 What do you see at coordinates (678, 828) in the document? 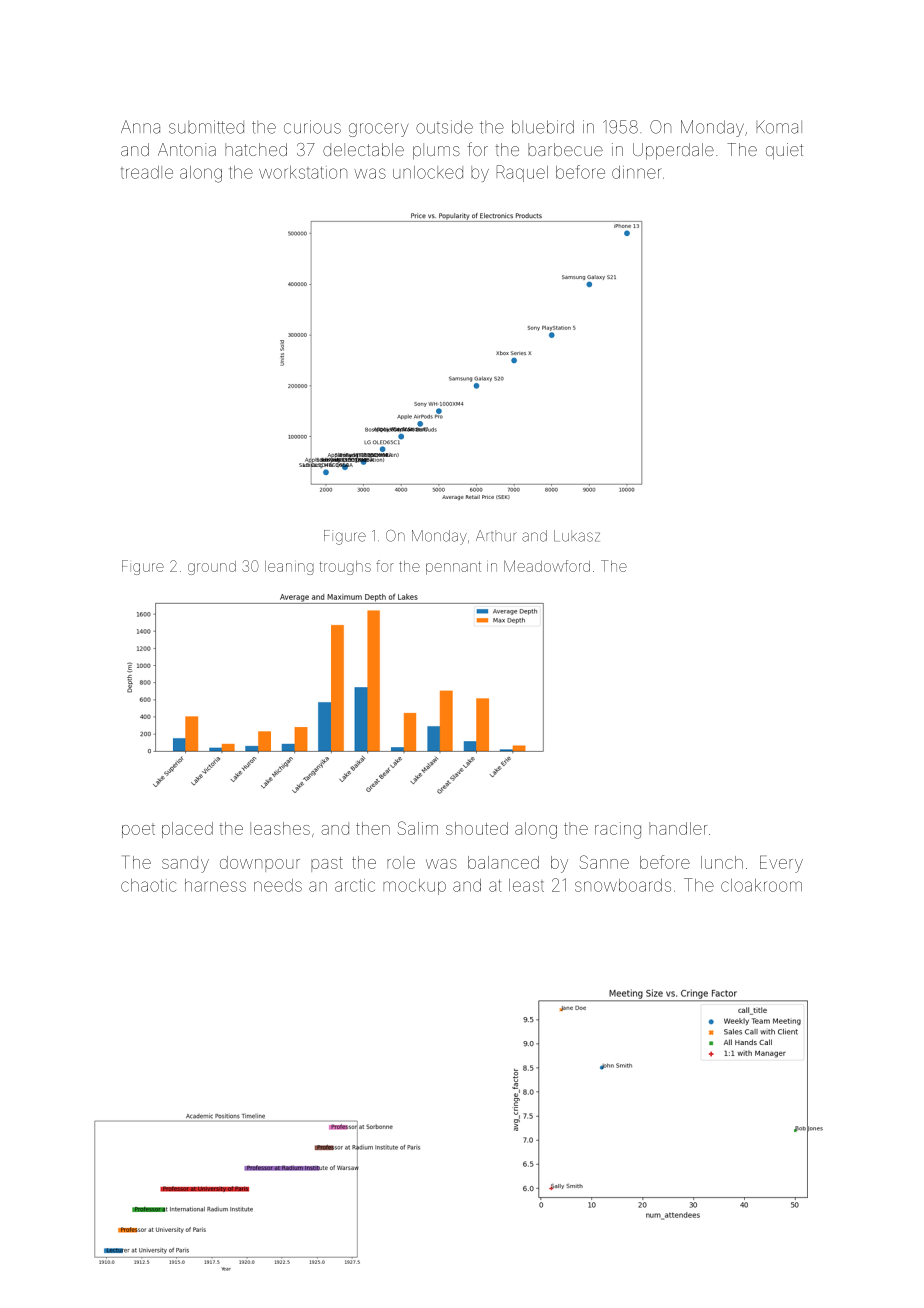
I see `handler` at bounding box center [678, 828].
